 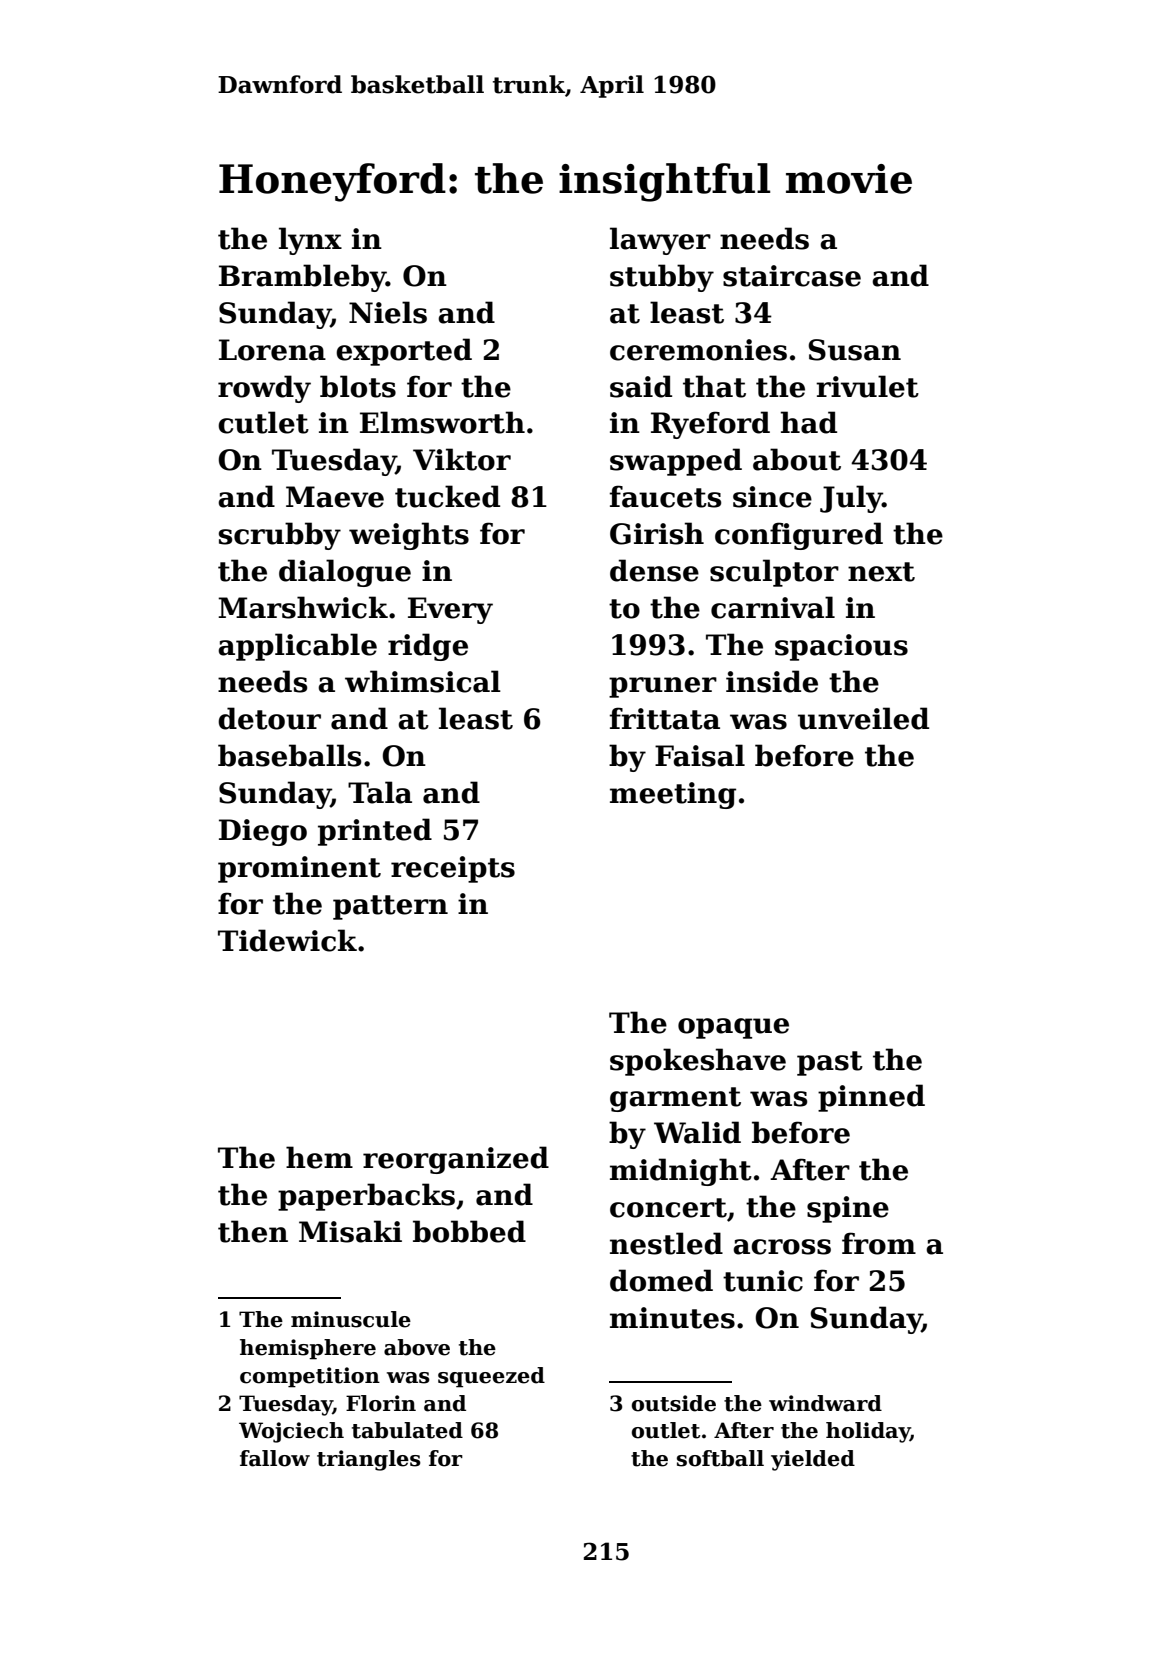 What do you see at coordinates (263, 832) in the screenshot?
I see `Diego` at bounding box center [263, 832].
